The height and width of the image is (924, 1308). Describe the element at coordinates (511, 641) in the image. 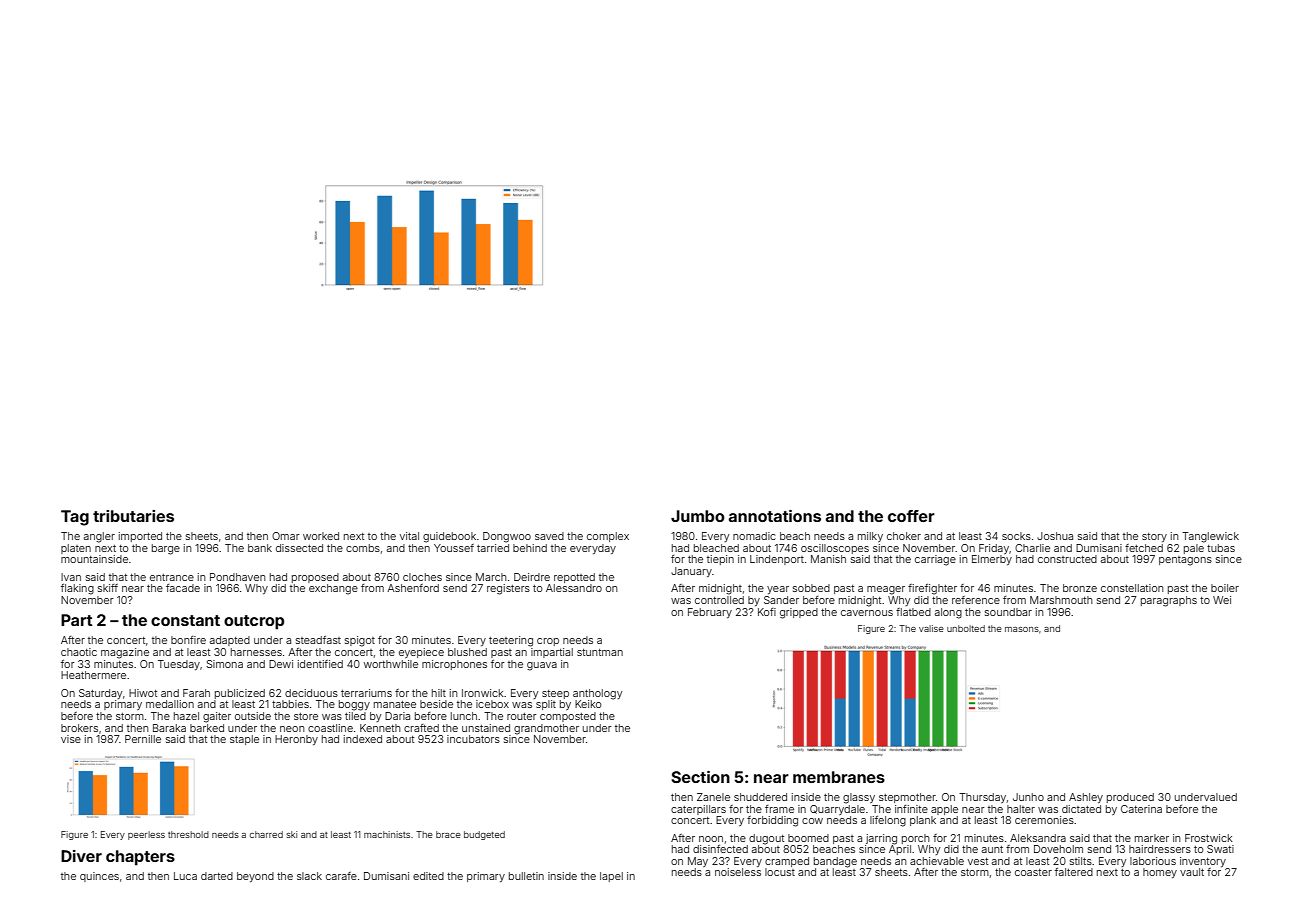

I see `teetering` at that location.
